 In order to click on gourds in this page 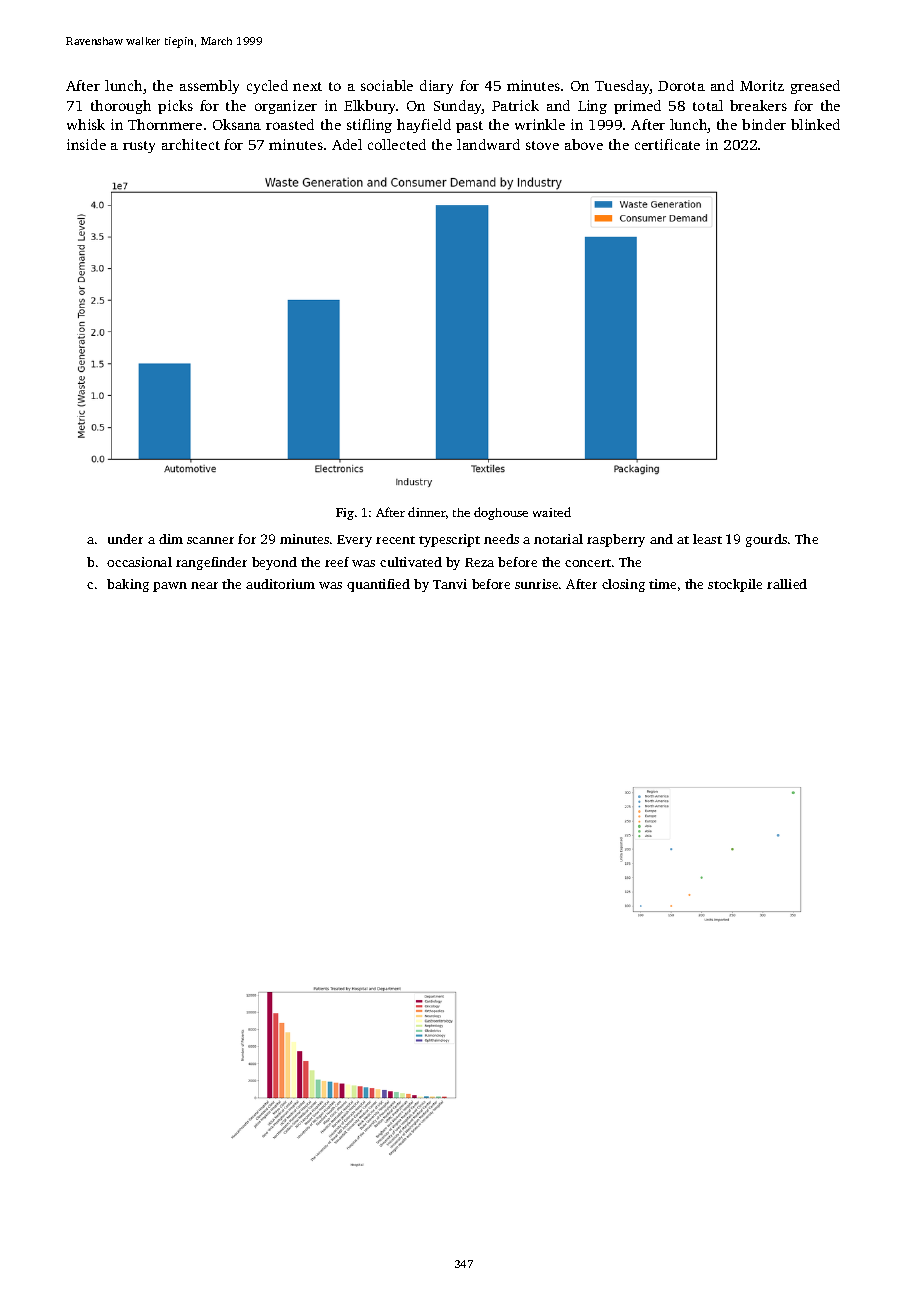, I will do `click(766, 540)`.
